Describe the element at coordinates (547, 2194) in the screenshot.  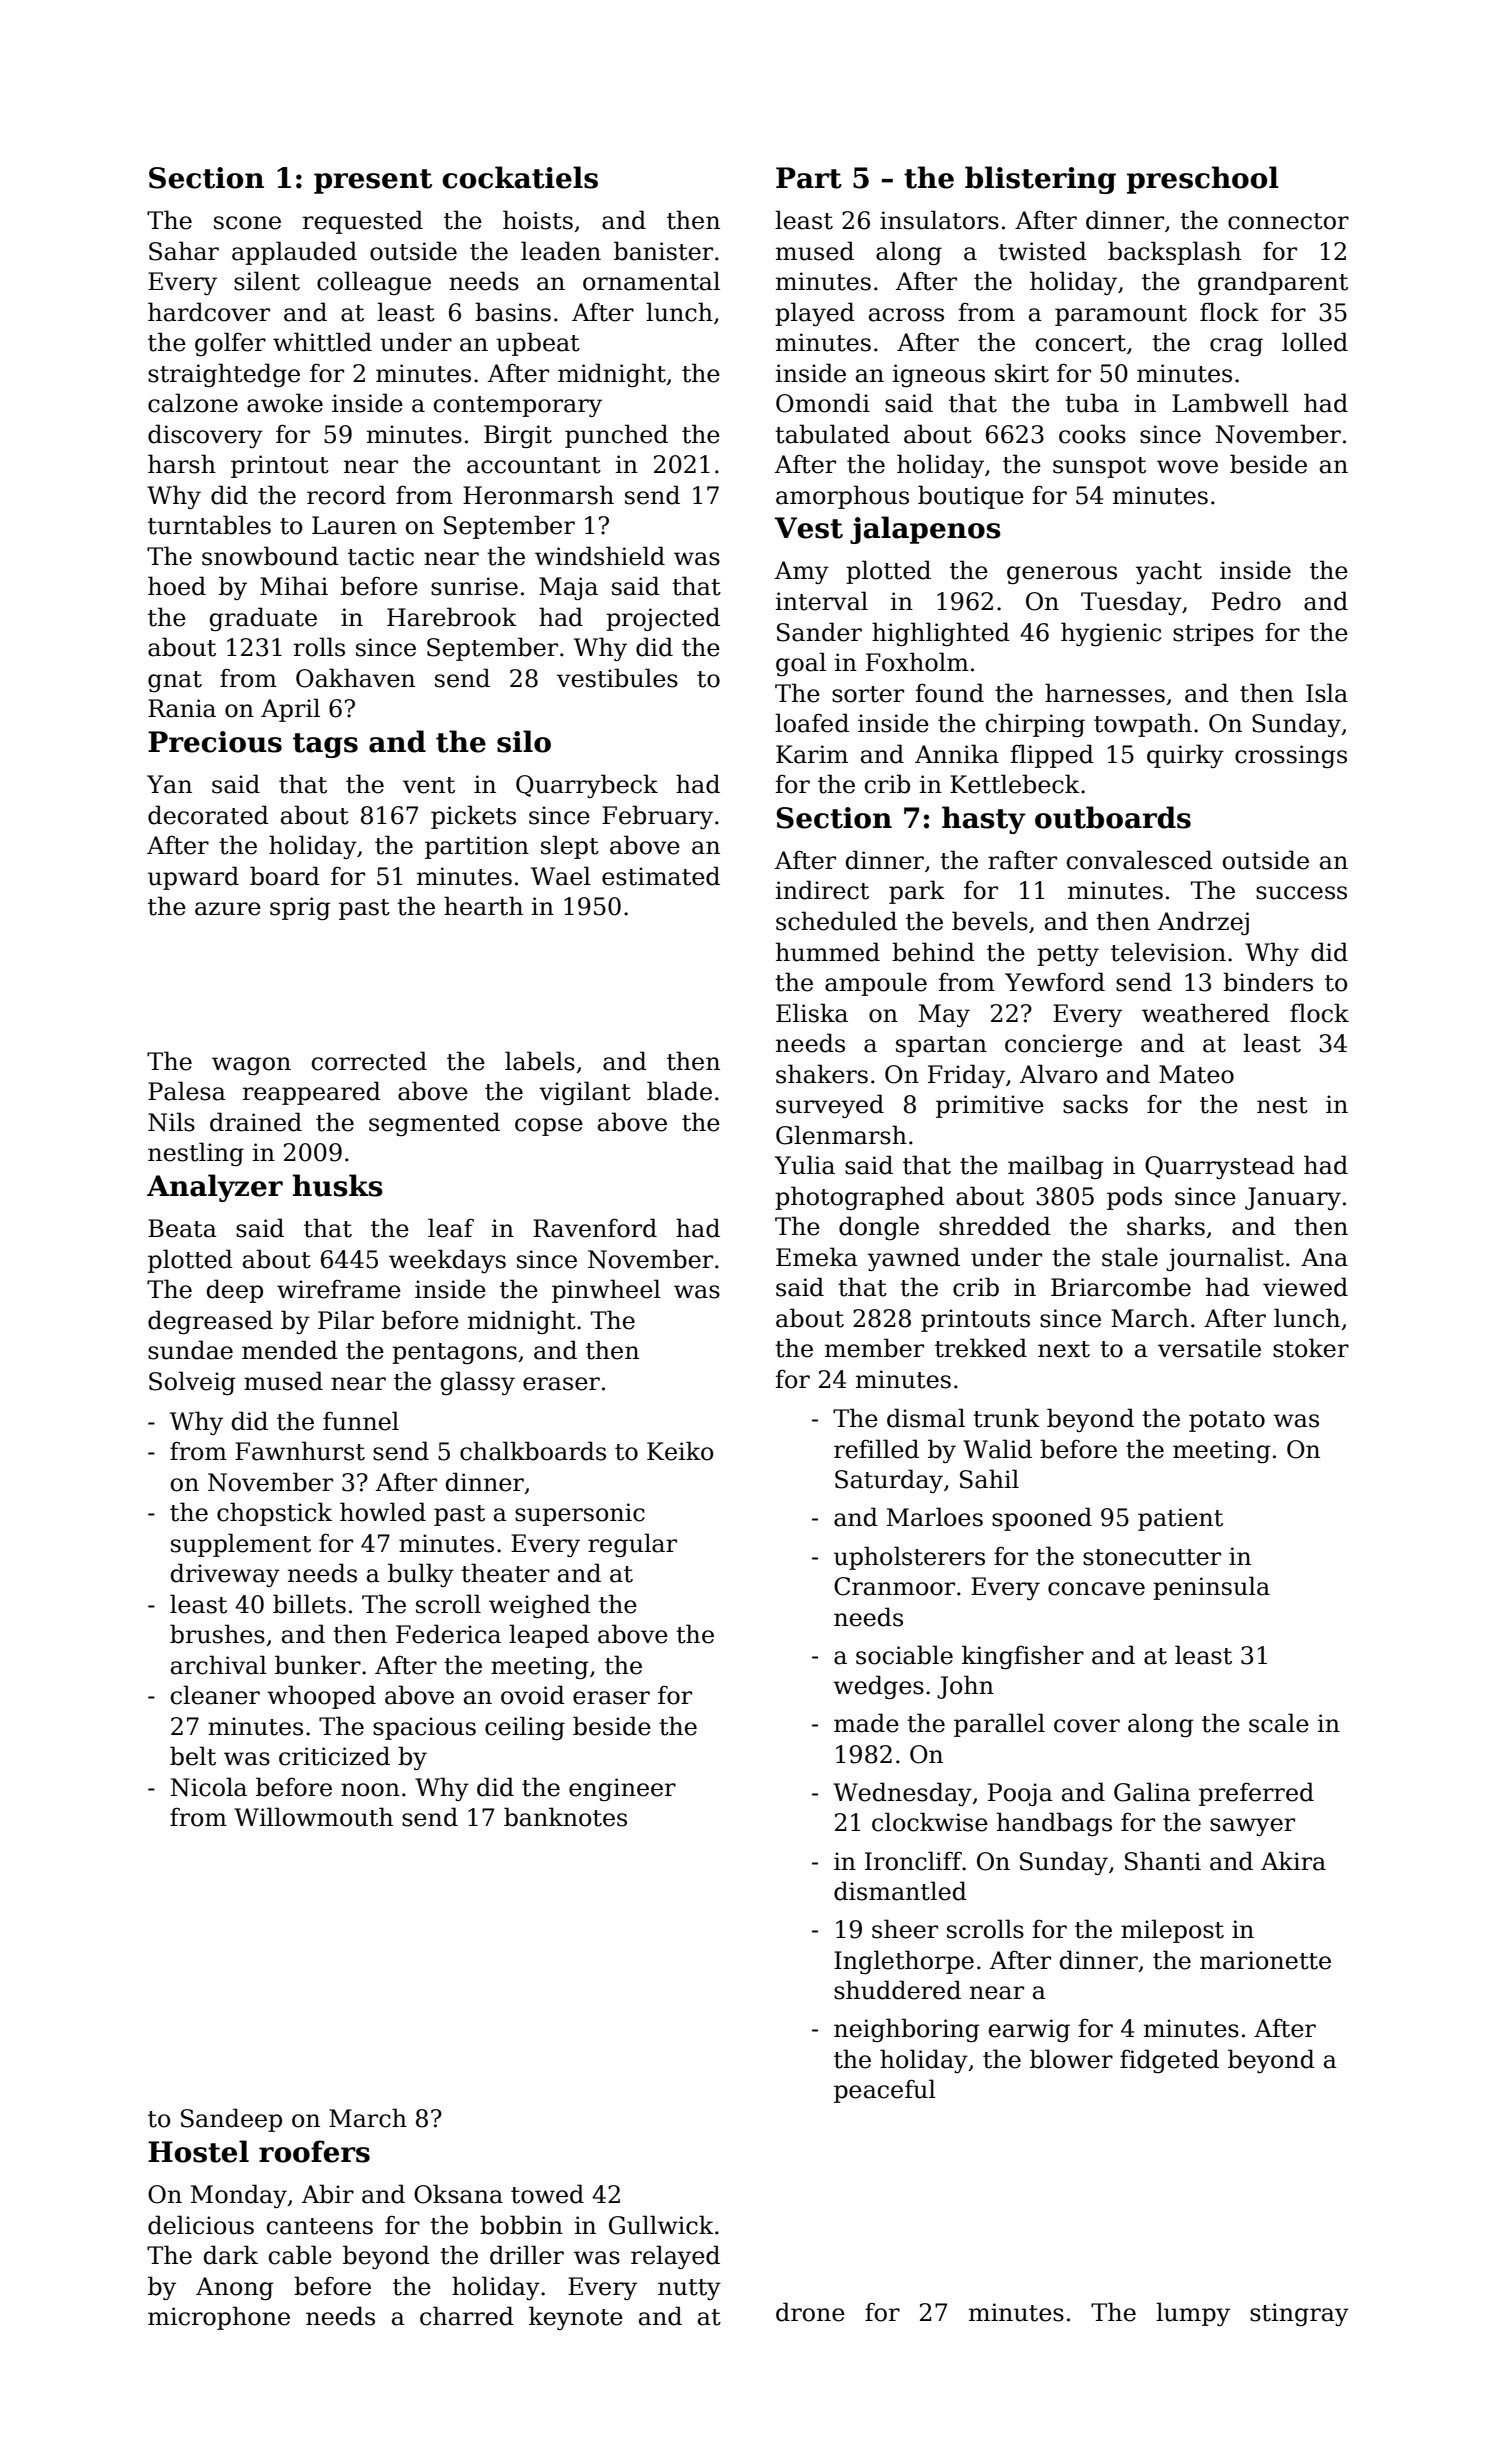
I see `towed` at that location.
